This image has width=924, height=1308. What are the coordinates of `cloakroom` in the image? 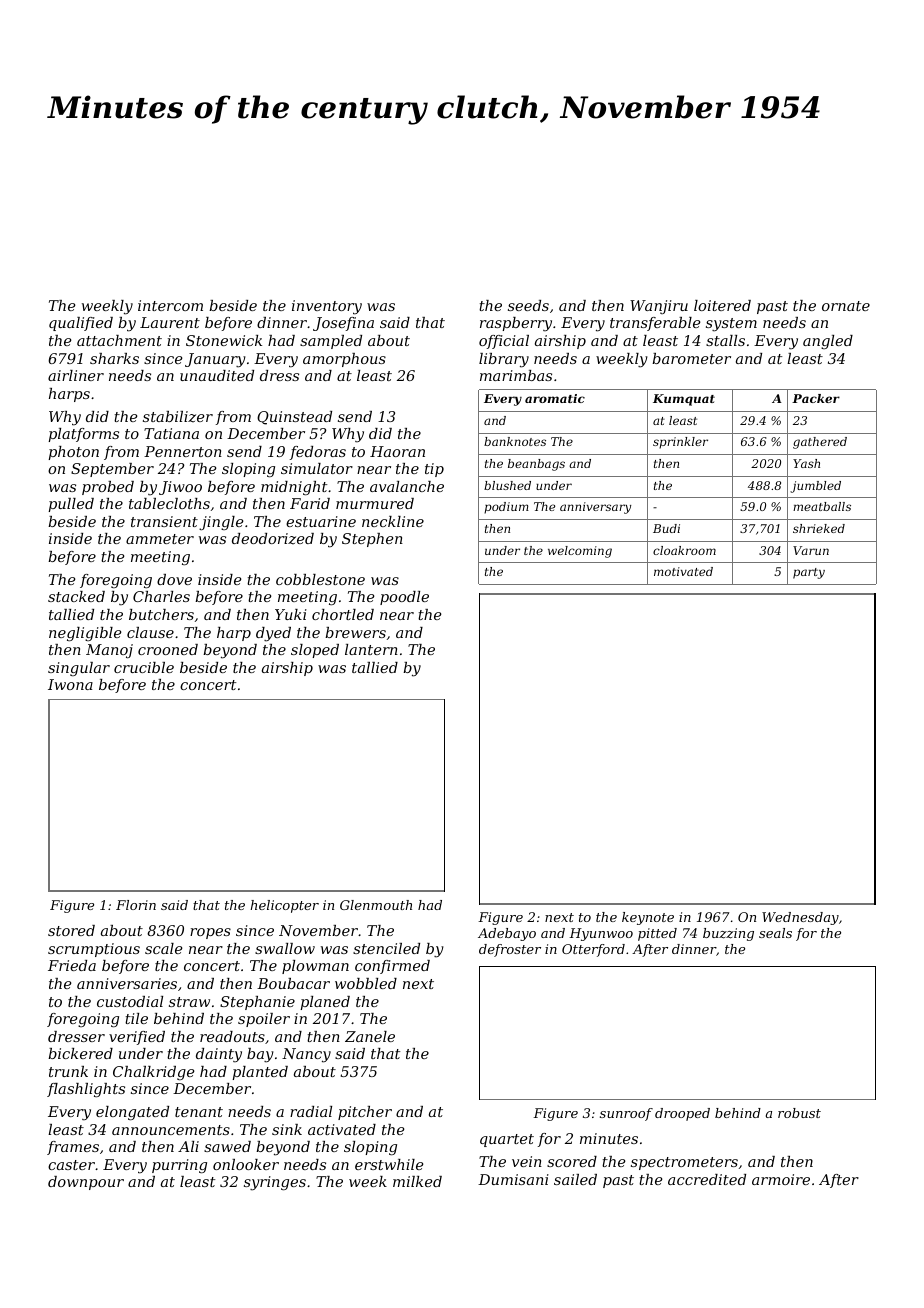 It's located at (684, 550).
